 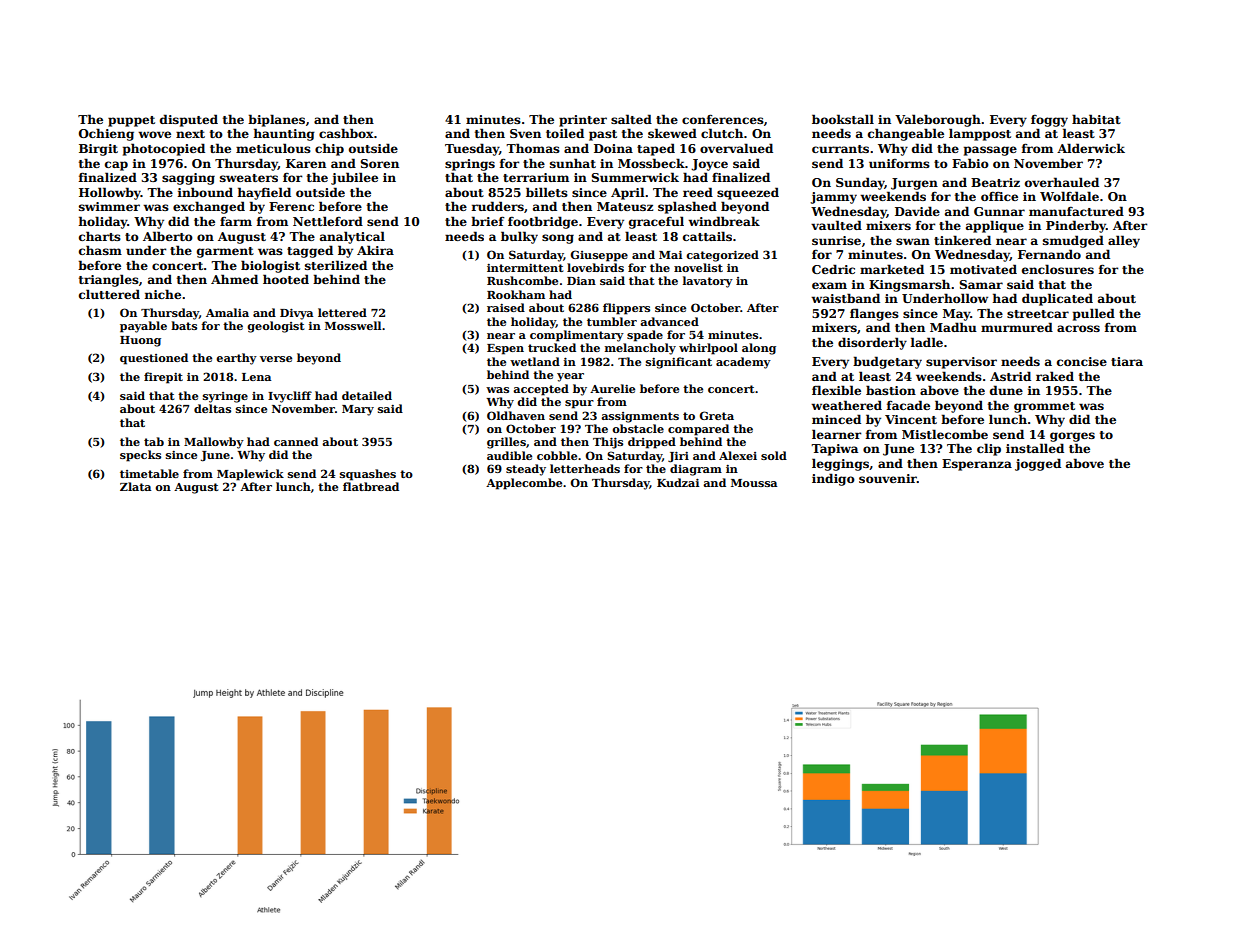 What do you see at coordinates (631, 119) in the image?
I see `salted` at bounding box center [631, 119].
